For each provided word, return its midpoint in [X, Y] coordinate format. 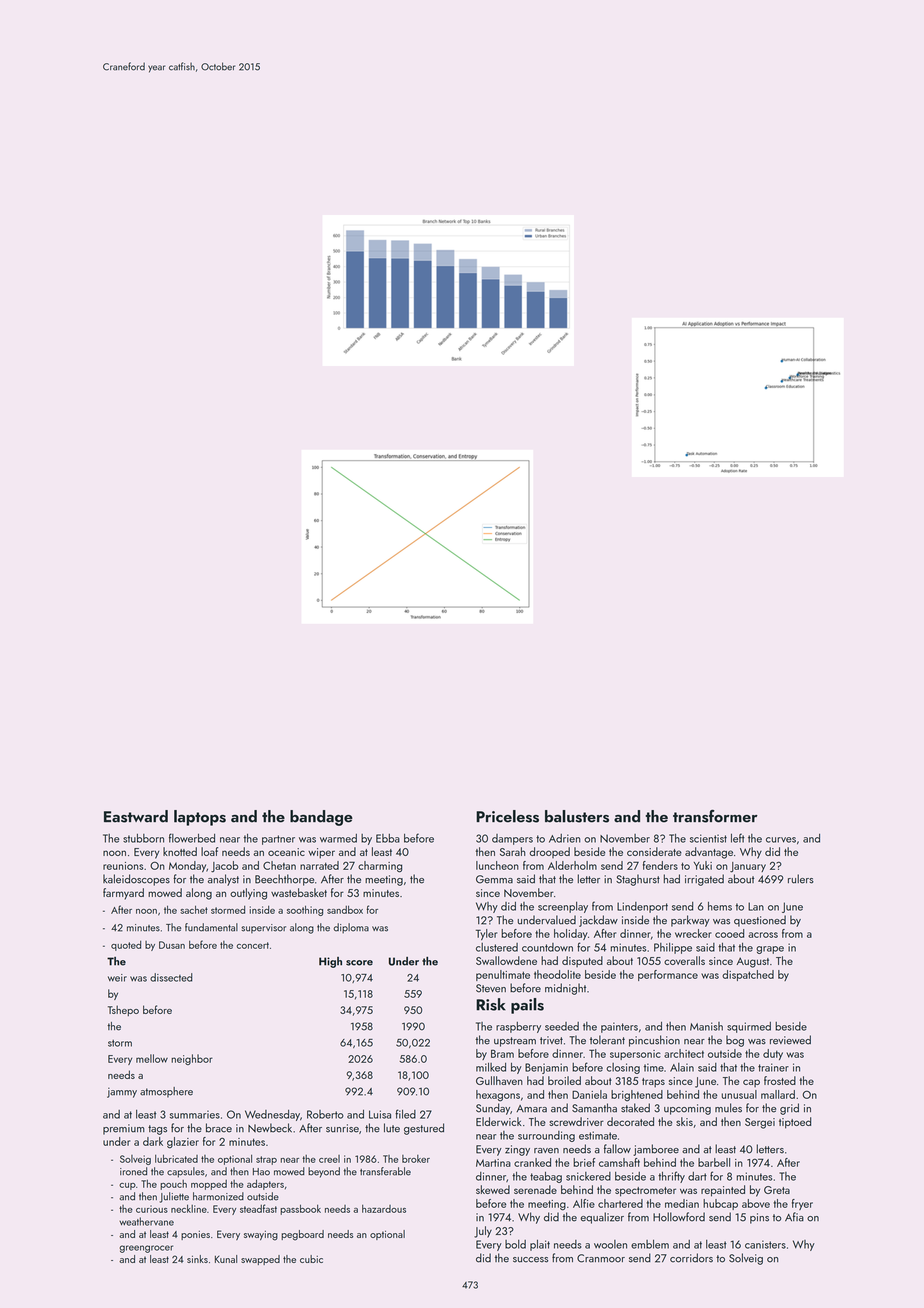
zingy [517, 1150]
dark [153, 1141]
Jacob [224, 867]
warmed [338, 838]
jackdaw [598, 921]
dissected [171, 977]
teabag [546, 1177]
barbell [714, 1162]
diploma [351, 928]
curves [781, 840]
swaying [261, 1236]
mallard [778, 1094]
